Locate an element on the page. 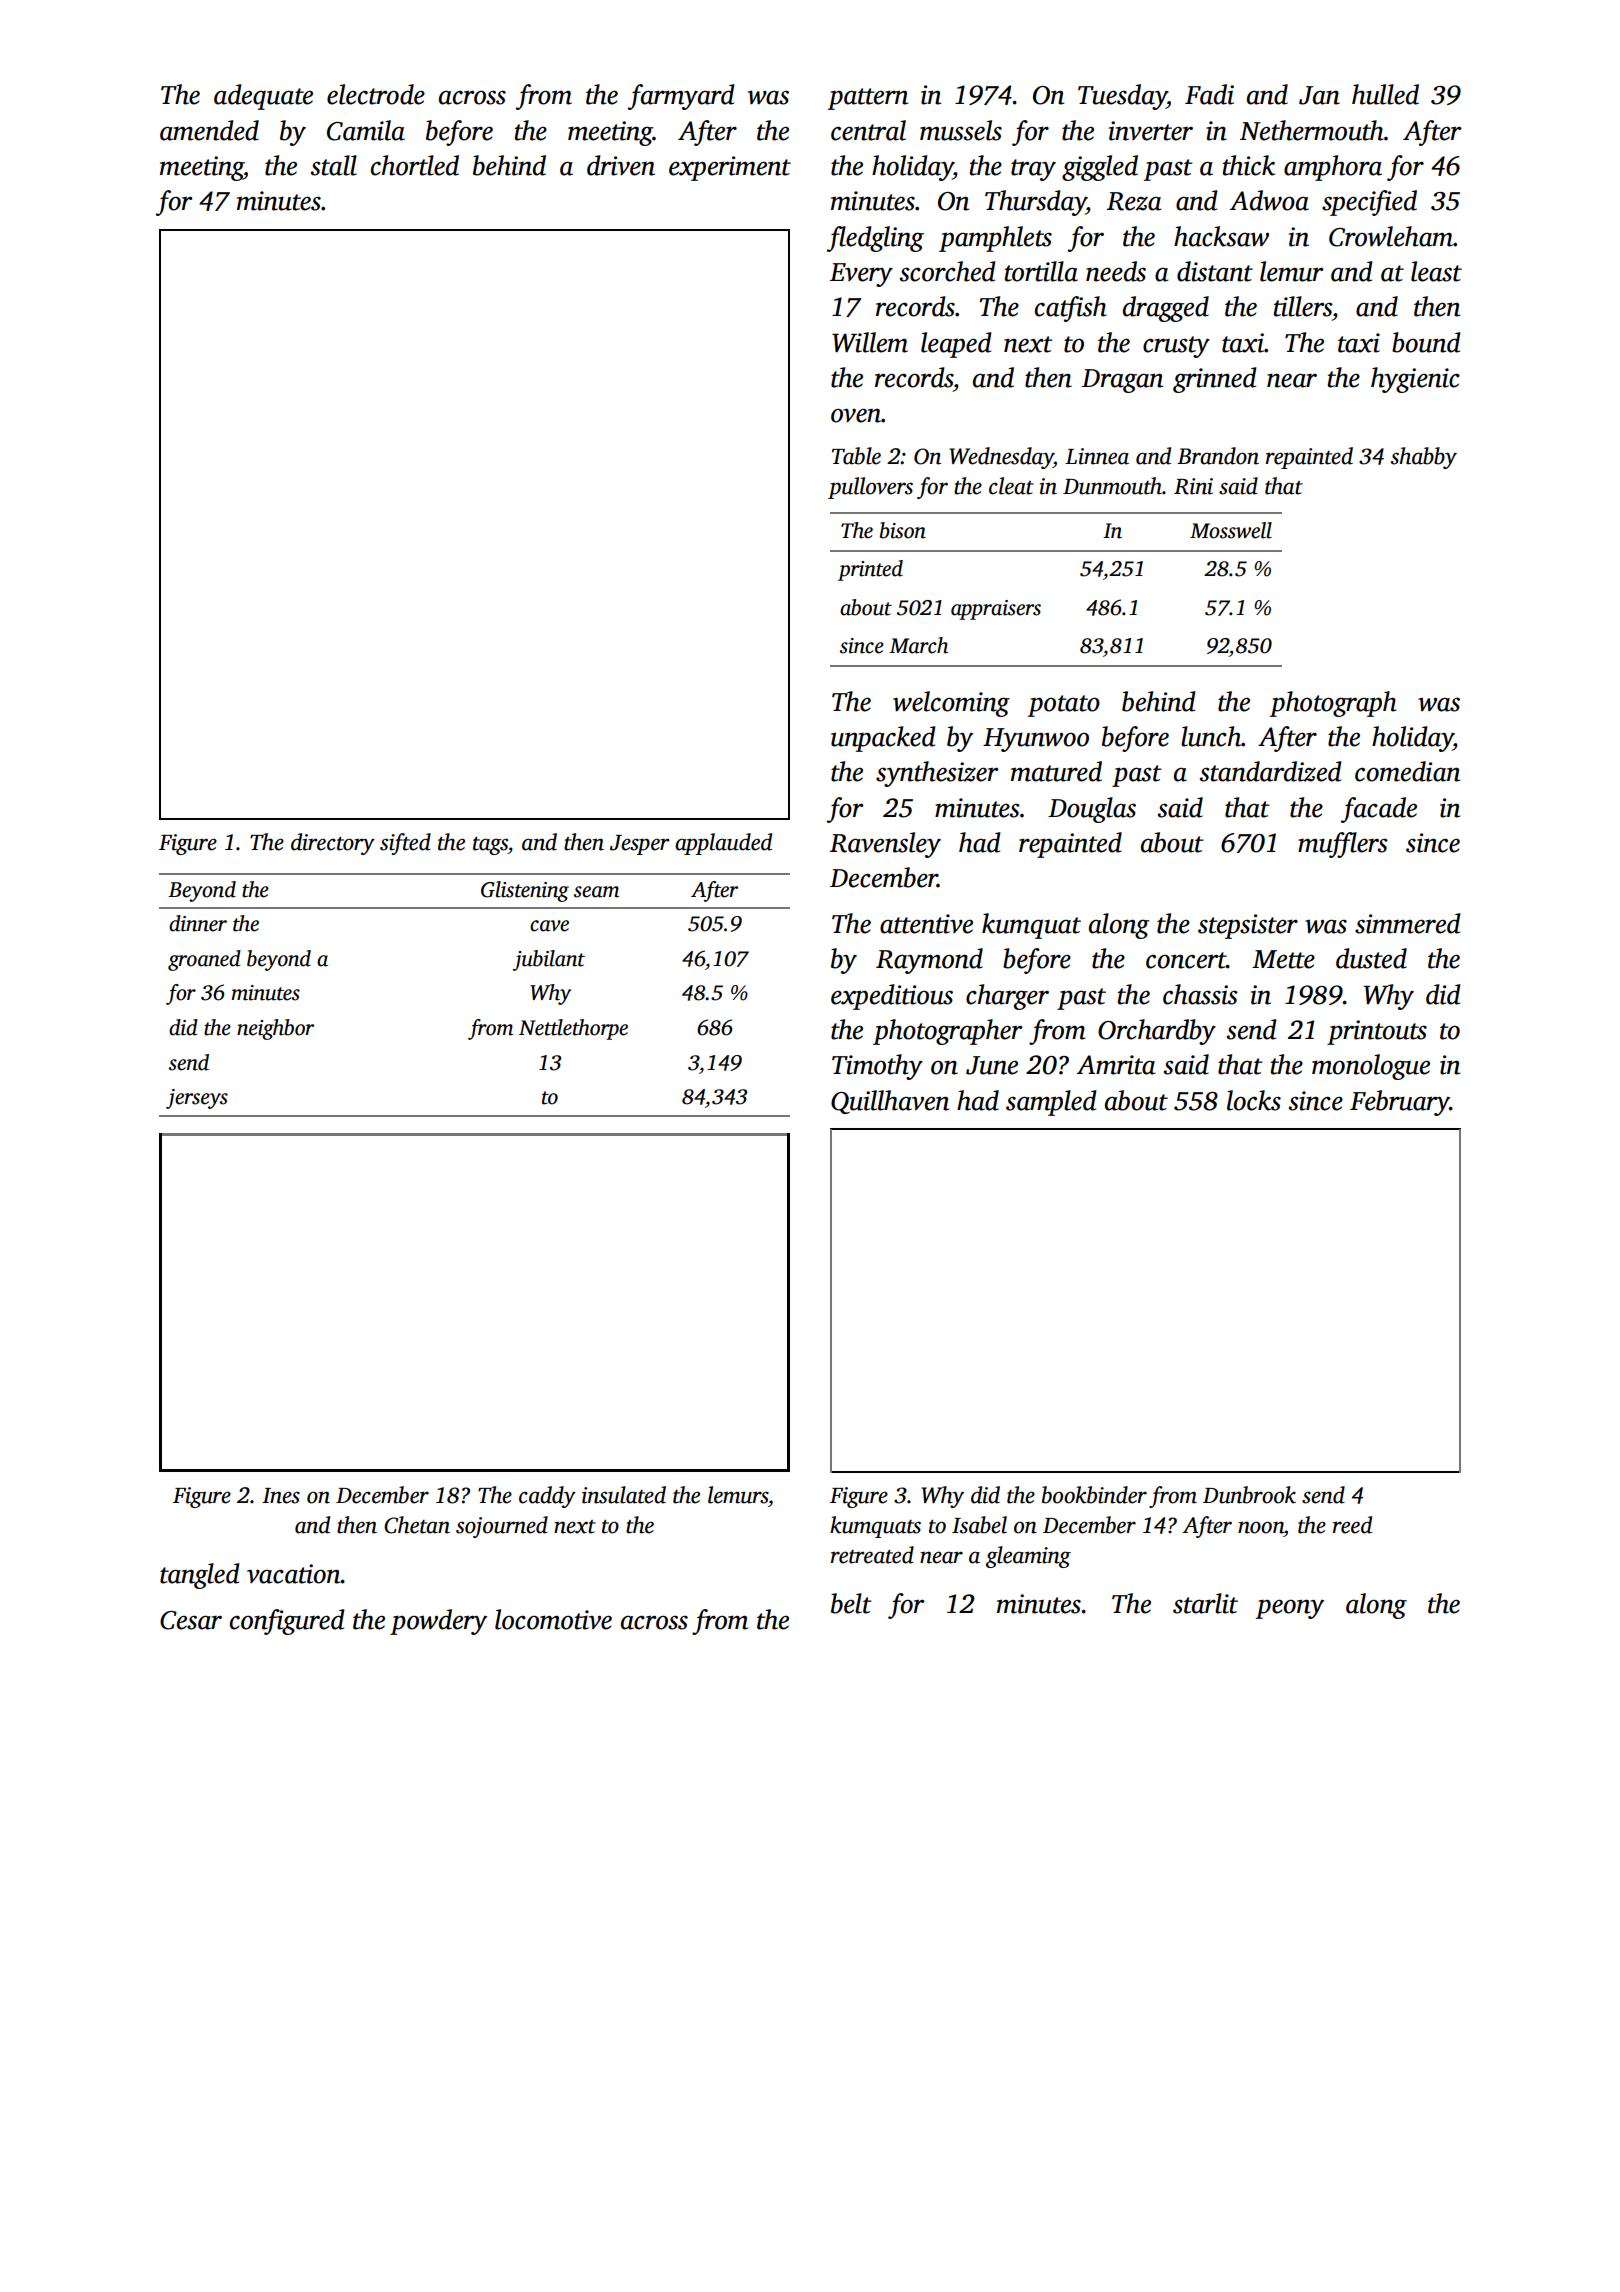 The width and height of the document is (1620, 2292). Table is located at coordinates (856, 456).
